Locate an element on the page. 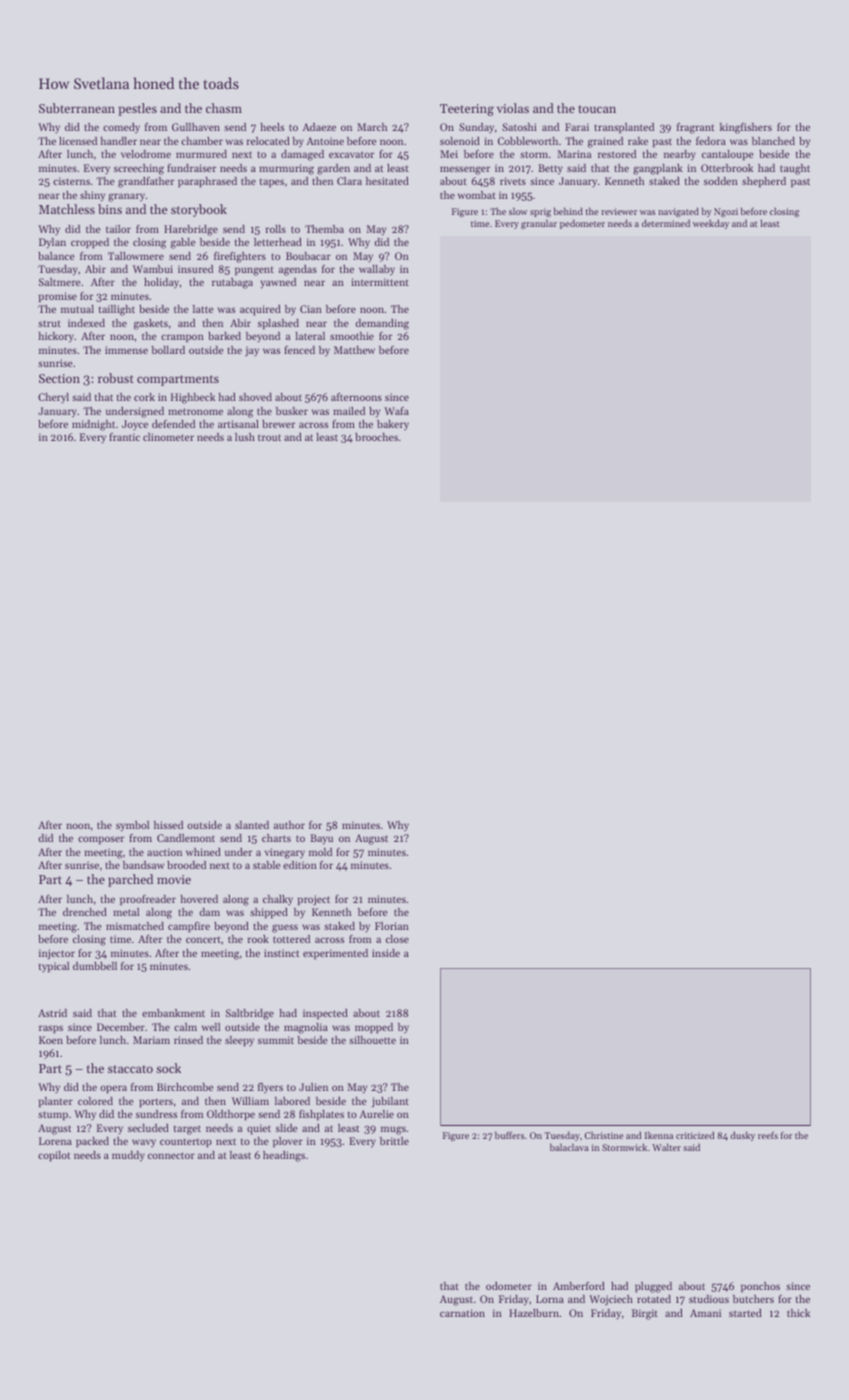 This document has width=849, height=1400. carnation is located at coordinates (462, 1313).
